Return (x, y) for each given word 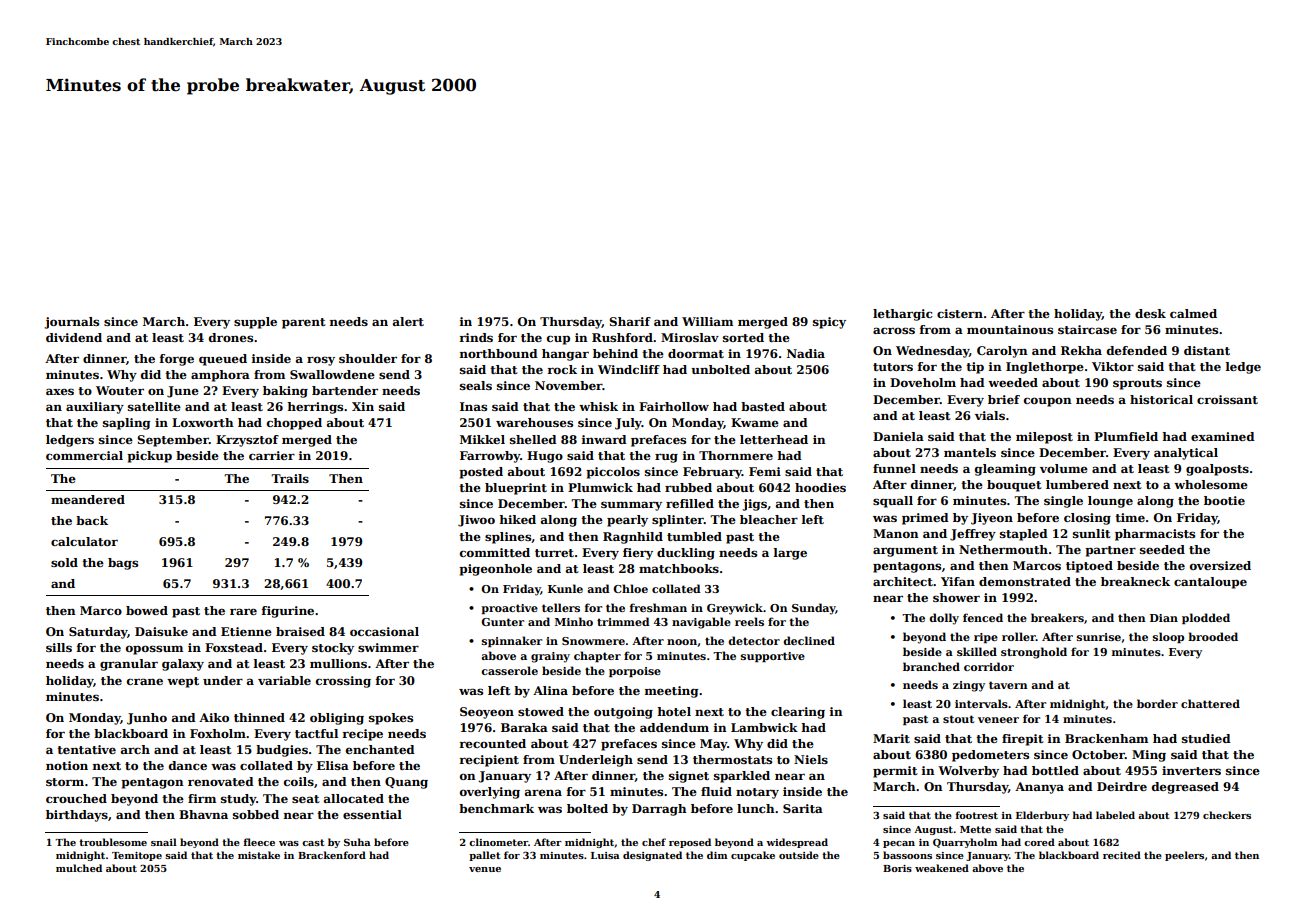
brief (1004, 399)
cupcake (753, 856)
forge (177, 360)
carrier (272, 455)
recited (1122, 855)
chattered (1210, 703)
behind (615, 353)
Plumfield (1126, 436)
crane (145, 681)
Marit (891, 738)
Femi (765, 471)
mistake (259, 855)
